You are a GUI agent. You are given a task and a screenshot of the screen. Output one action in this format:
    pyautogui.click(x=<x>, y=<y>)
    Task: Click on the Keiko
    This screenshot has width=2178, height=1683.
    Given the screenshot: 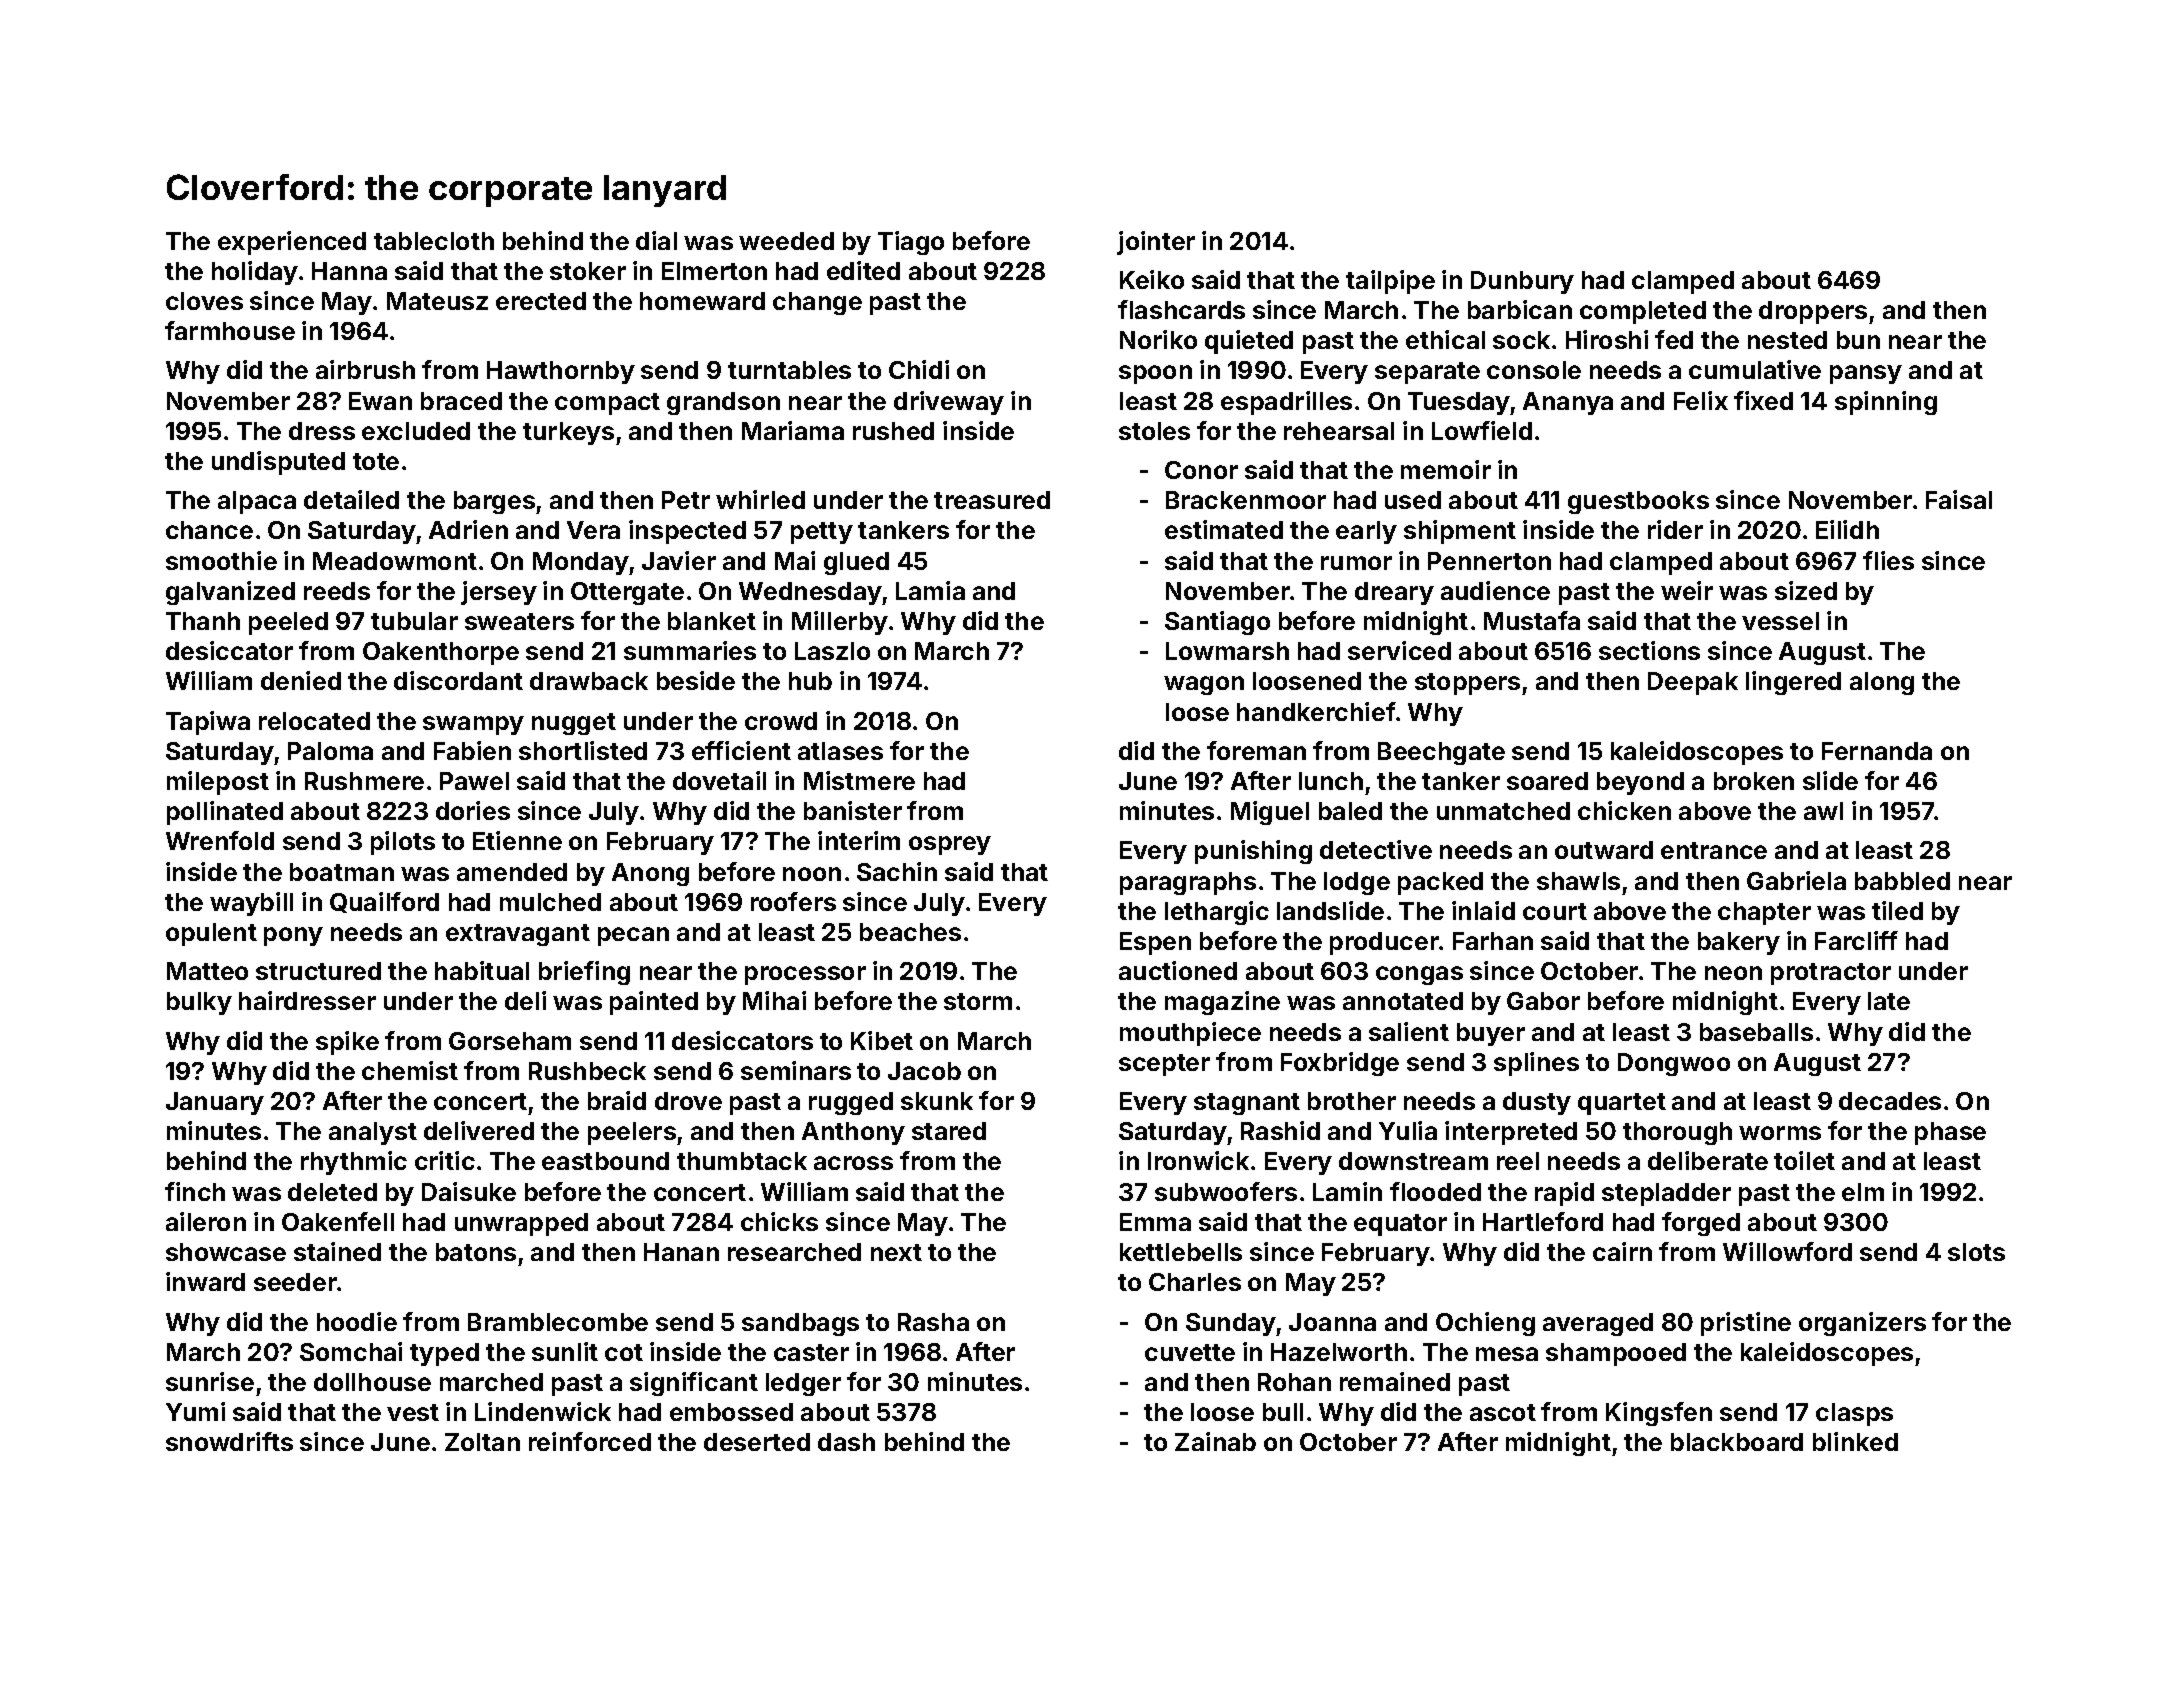 What is the action you would take?
    pyautogui.click(x=1152, y=279)
